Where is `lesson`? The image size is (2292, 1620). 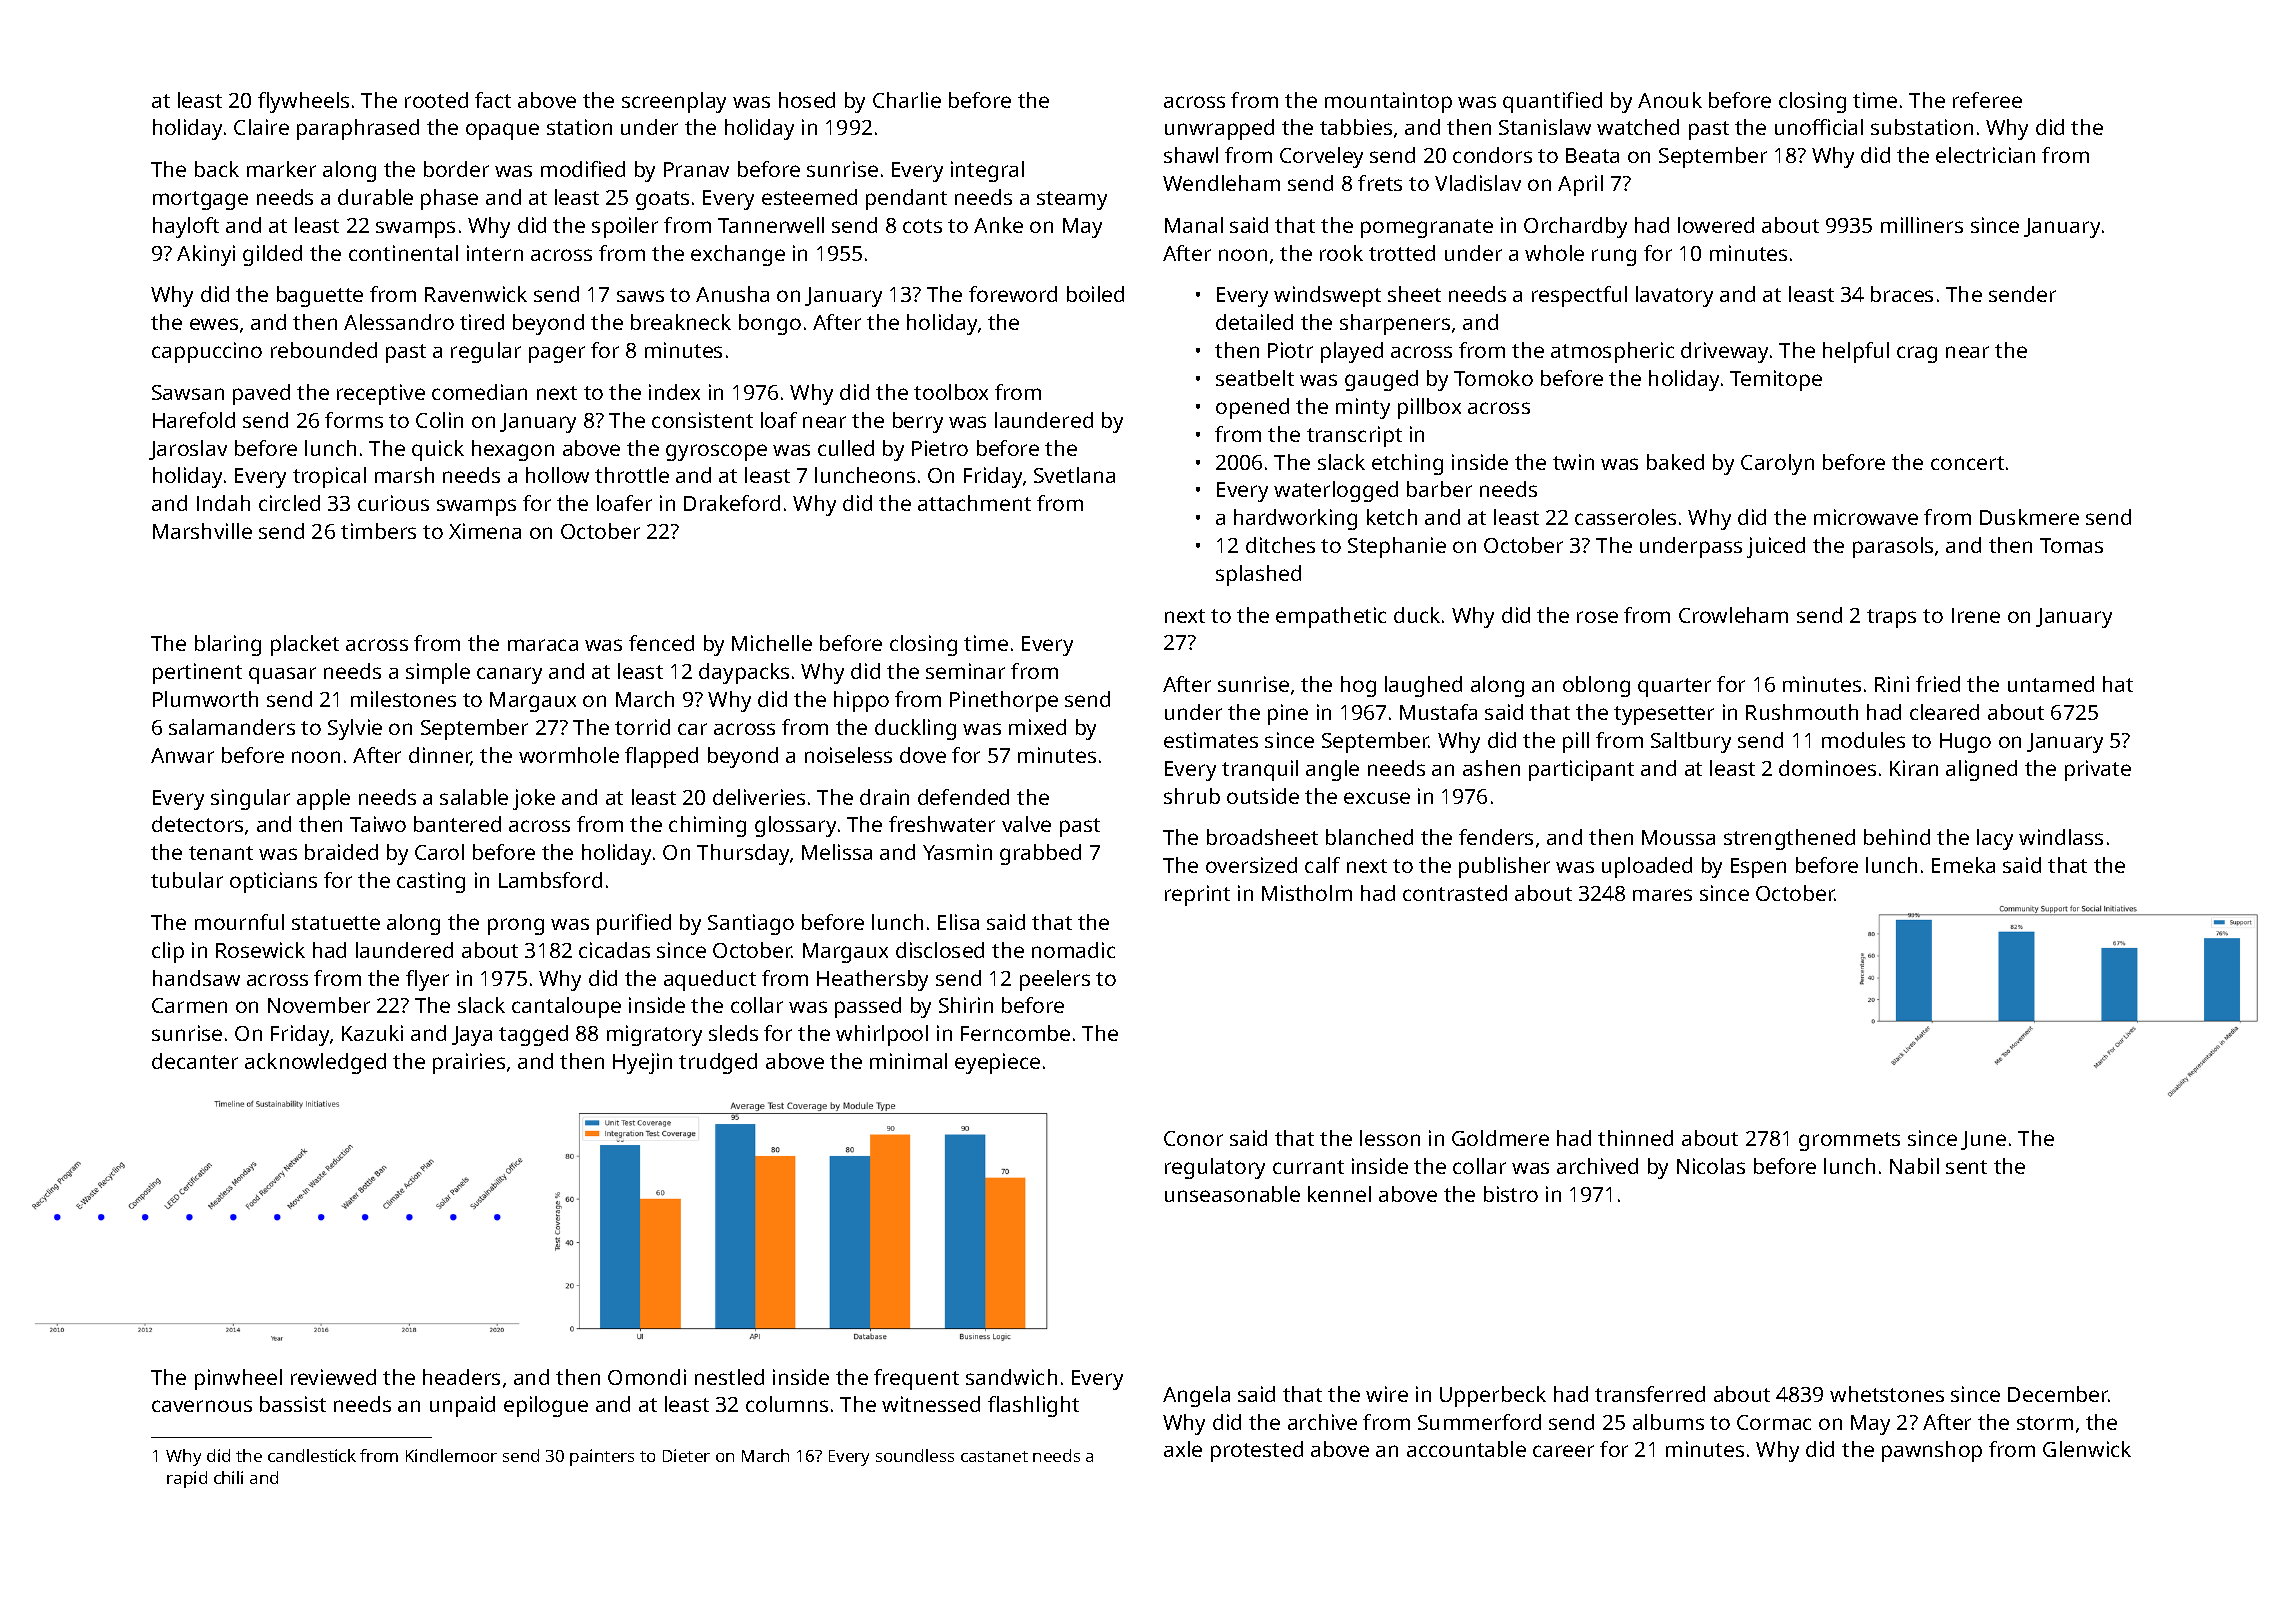
lesson is located at coordinates (1390, 1138).
